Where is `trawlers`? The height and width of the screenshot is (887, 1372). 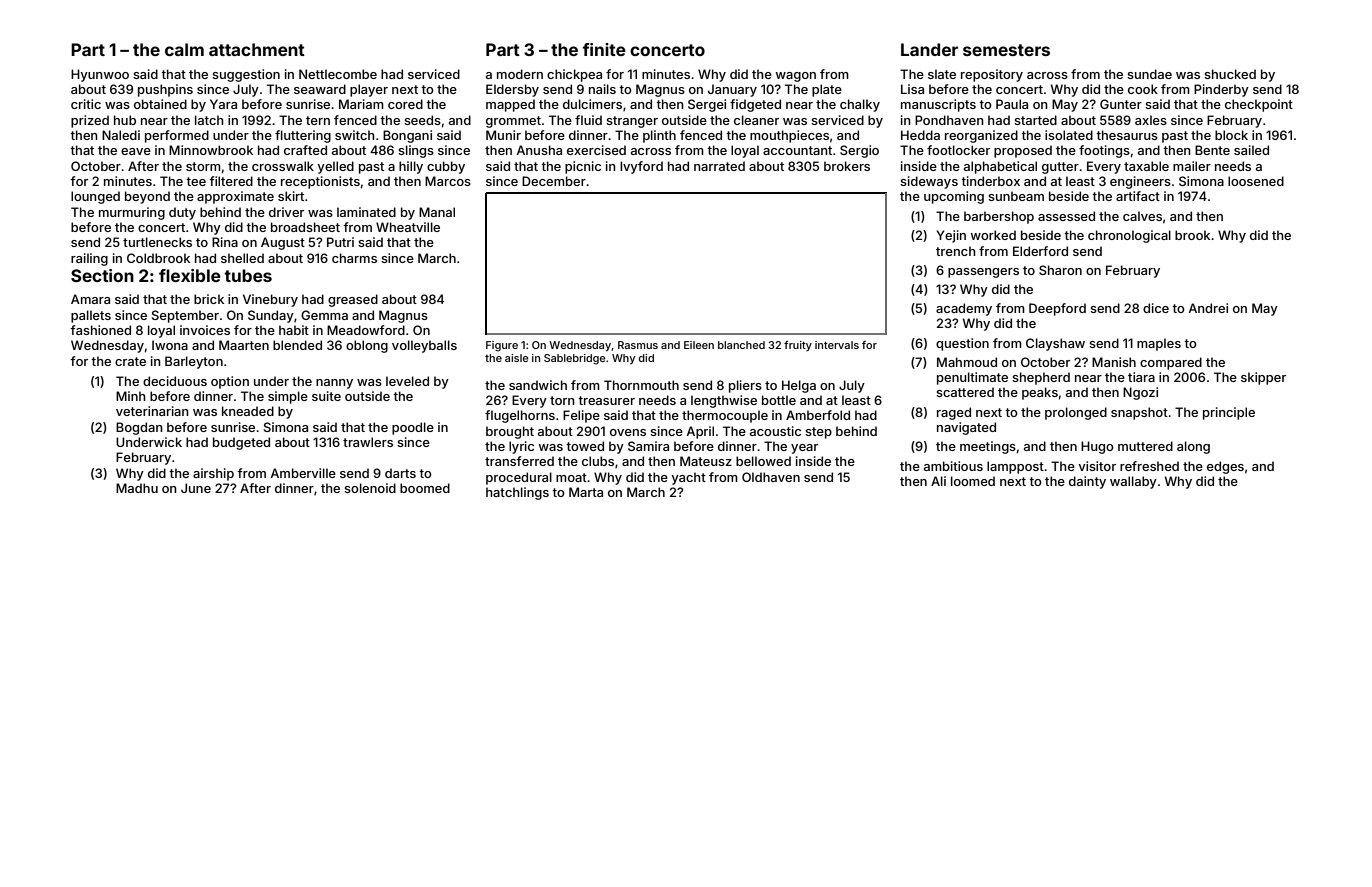
trawlers is located at coordinates (368, 442).
